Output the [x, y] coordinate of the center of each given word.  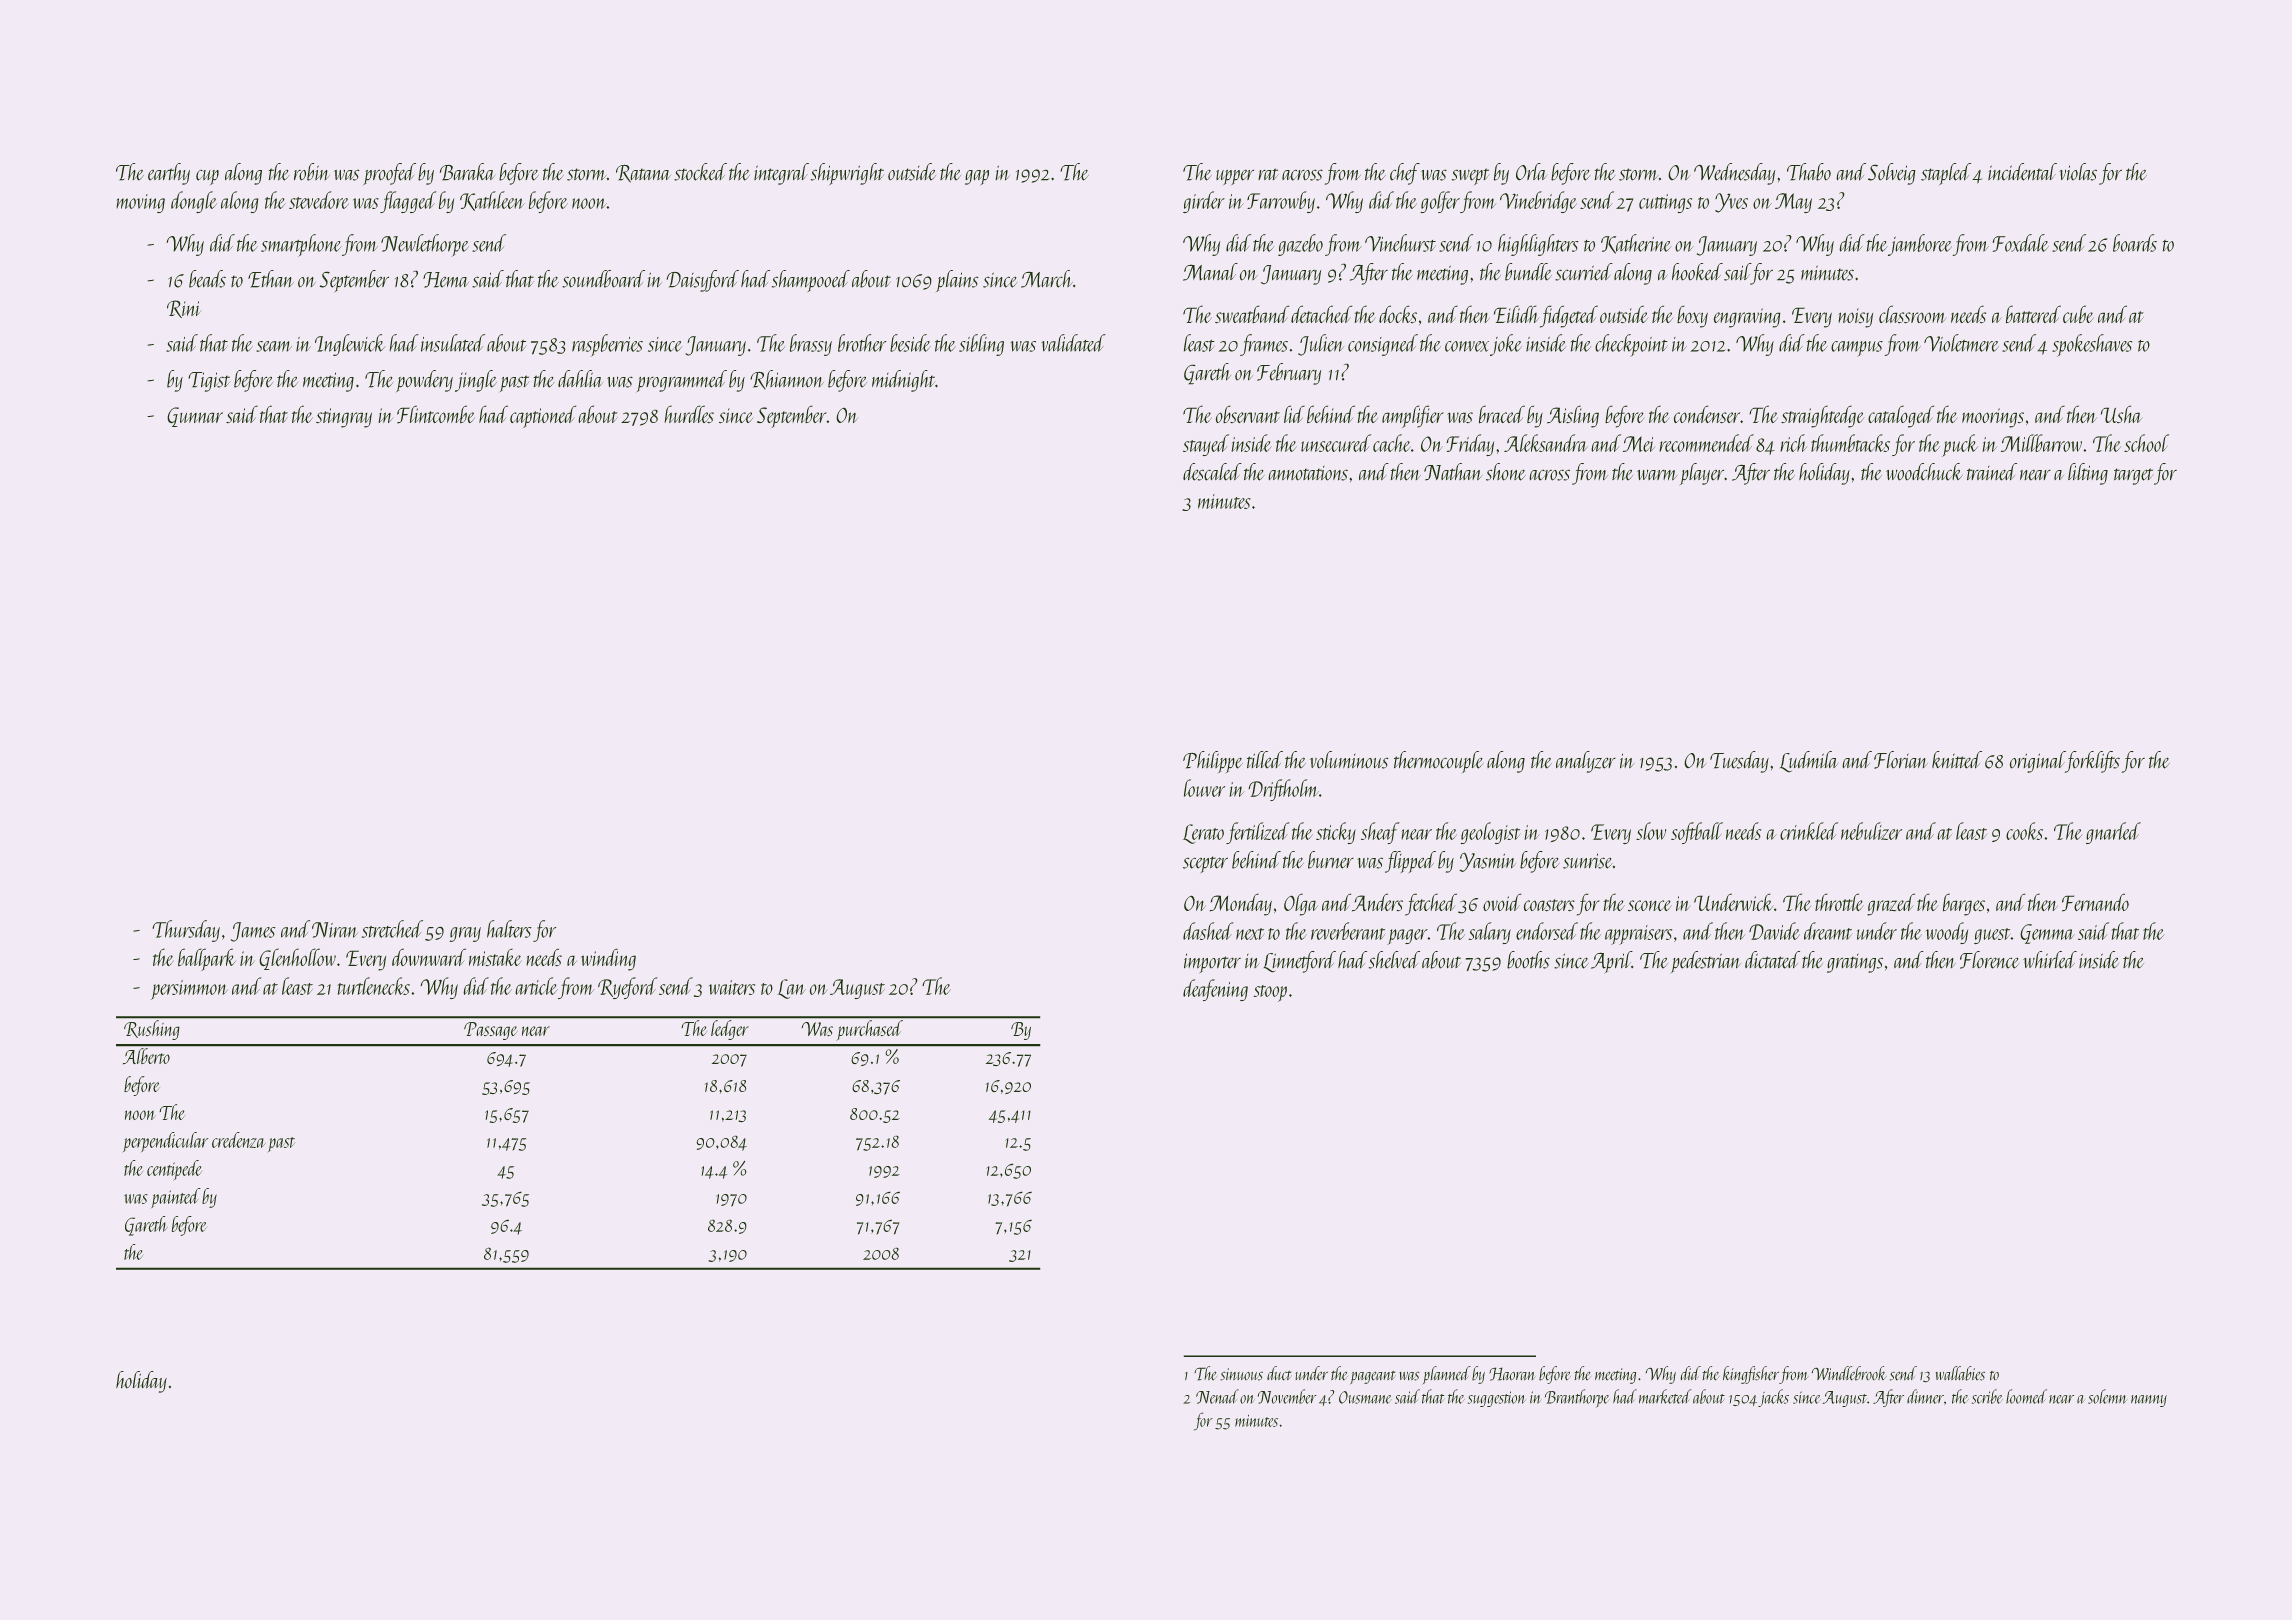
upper [1235, 177]
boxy [1692, 317]
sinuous [1241, 1374]
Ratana [643, 174]
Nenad [1217, 1396]
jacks [1773, 1398]
